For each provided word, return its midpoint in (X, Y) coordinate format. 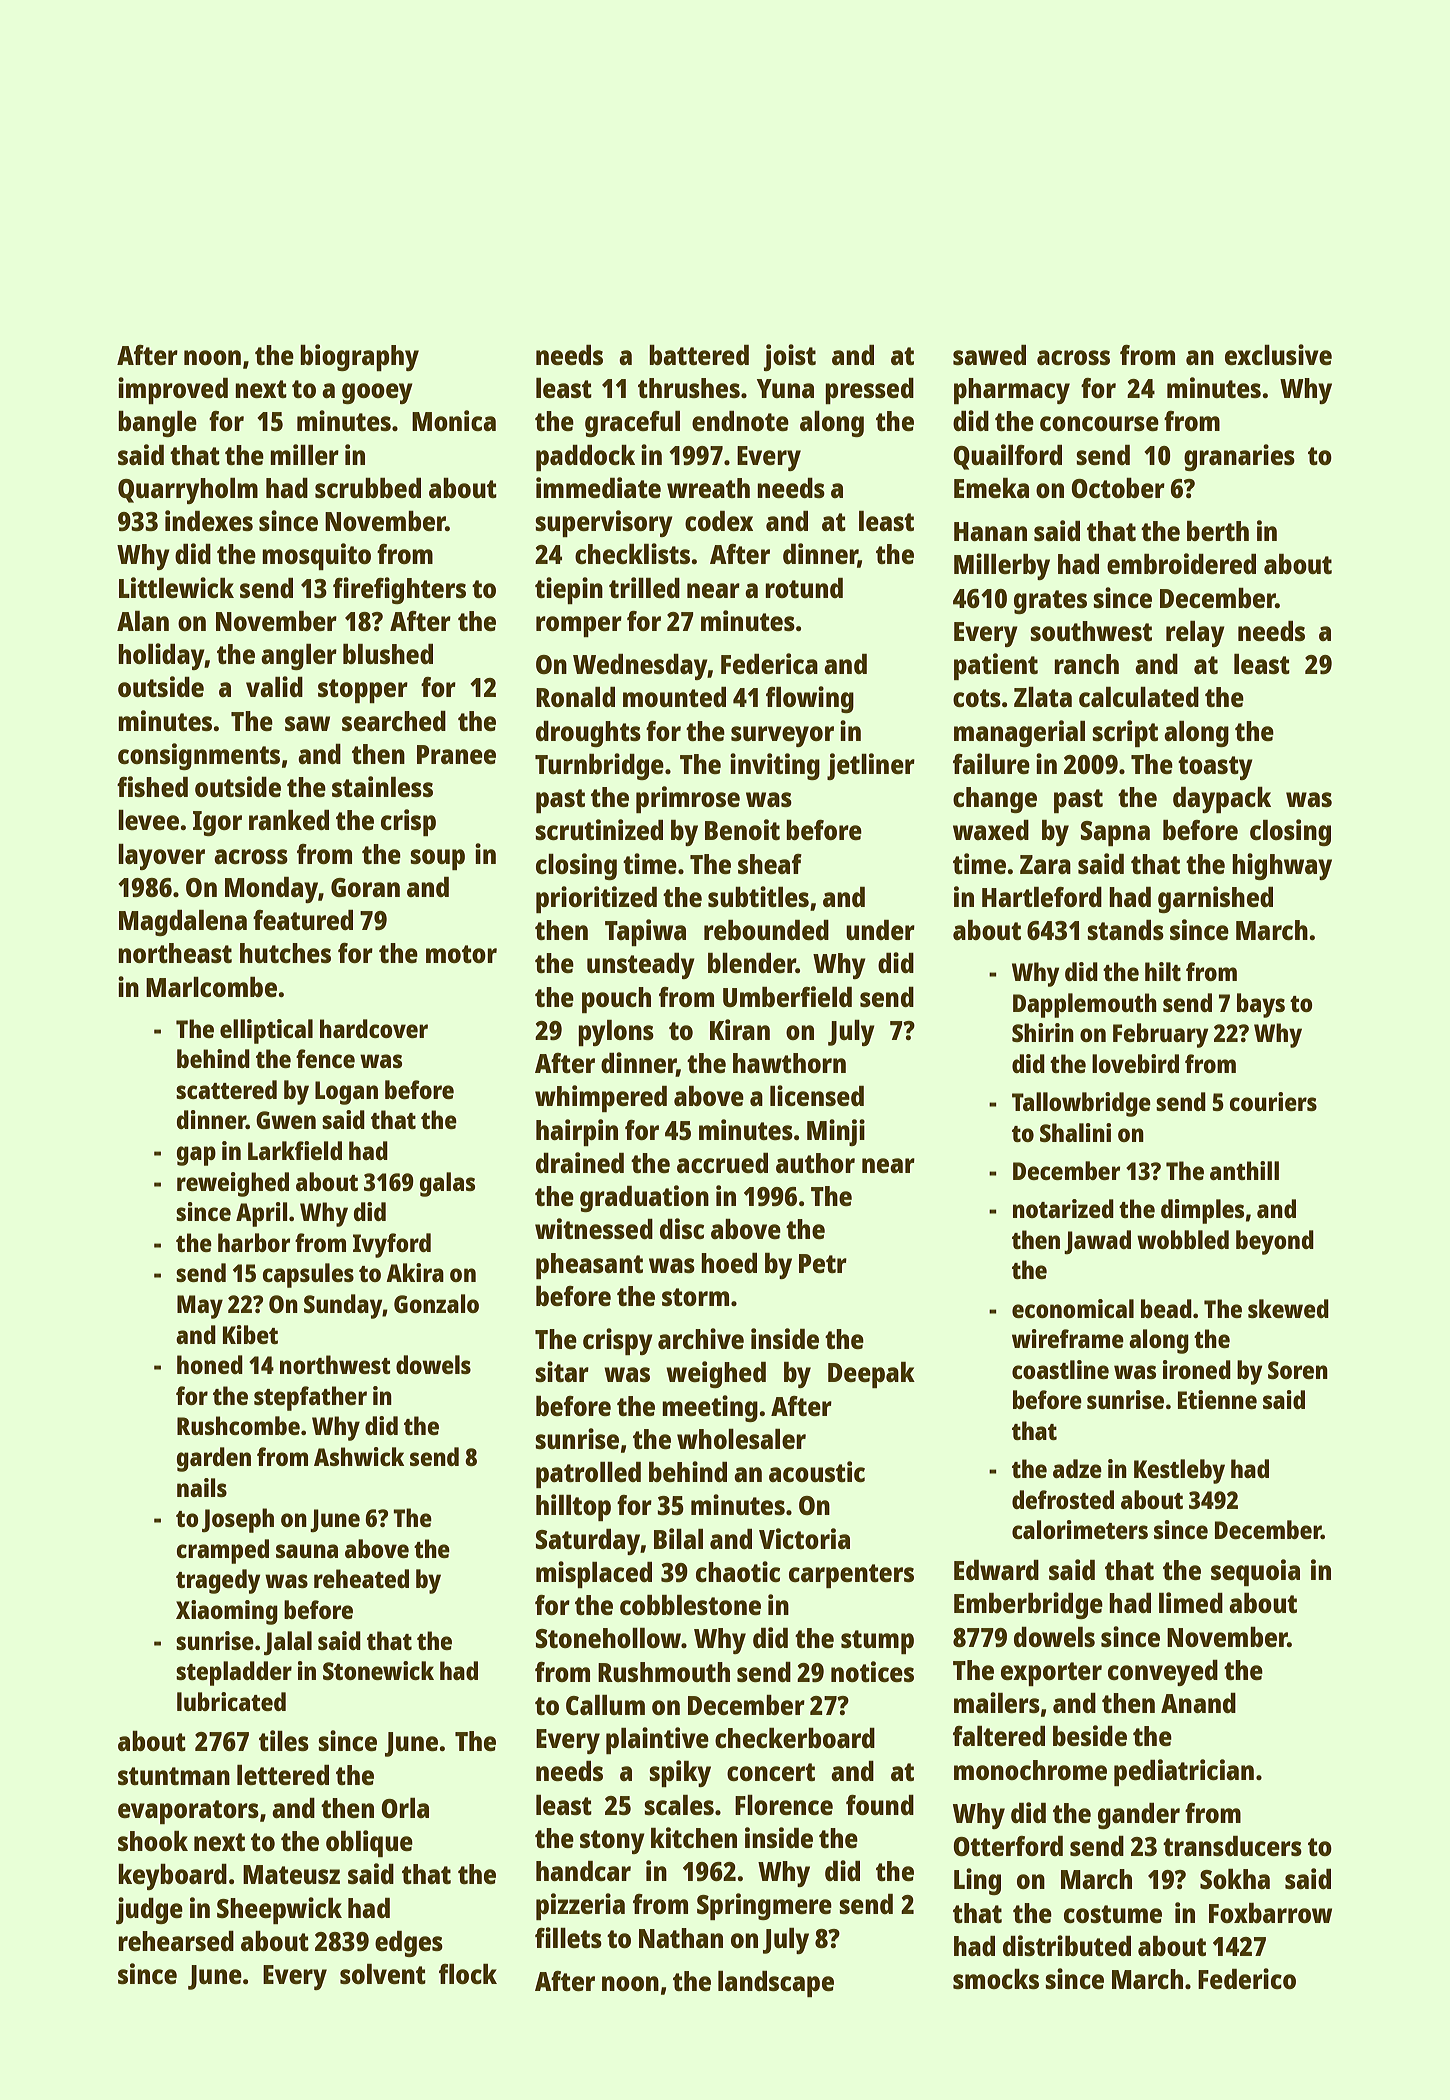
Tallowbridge (1081, 1104)
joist (790, 357)
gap (196, 1156)
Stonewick (378, 1670)
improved (173, 390)
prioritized (596, 899)
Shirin (1043, 1032)
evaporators (188, 1812)
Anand (1198, 1703)
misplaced (594, 1574)
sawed (989, 355)
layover (161, 857)
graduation (644, 1198)
